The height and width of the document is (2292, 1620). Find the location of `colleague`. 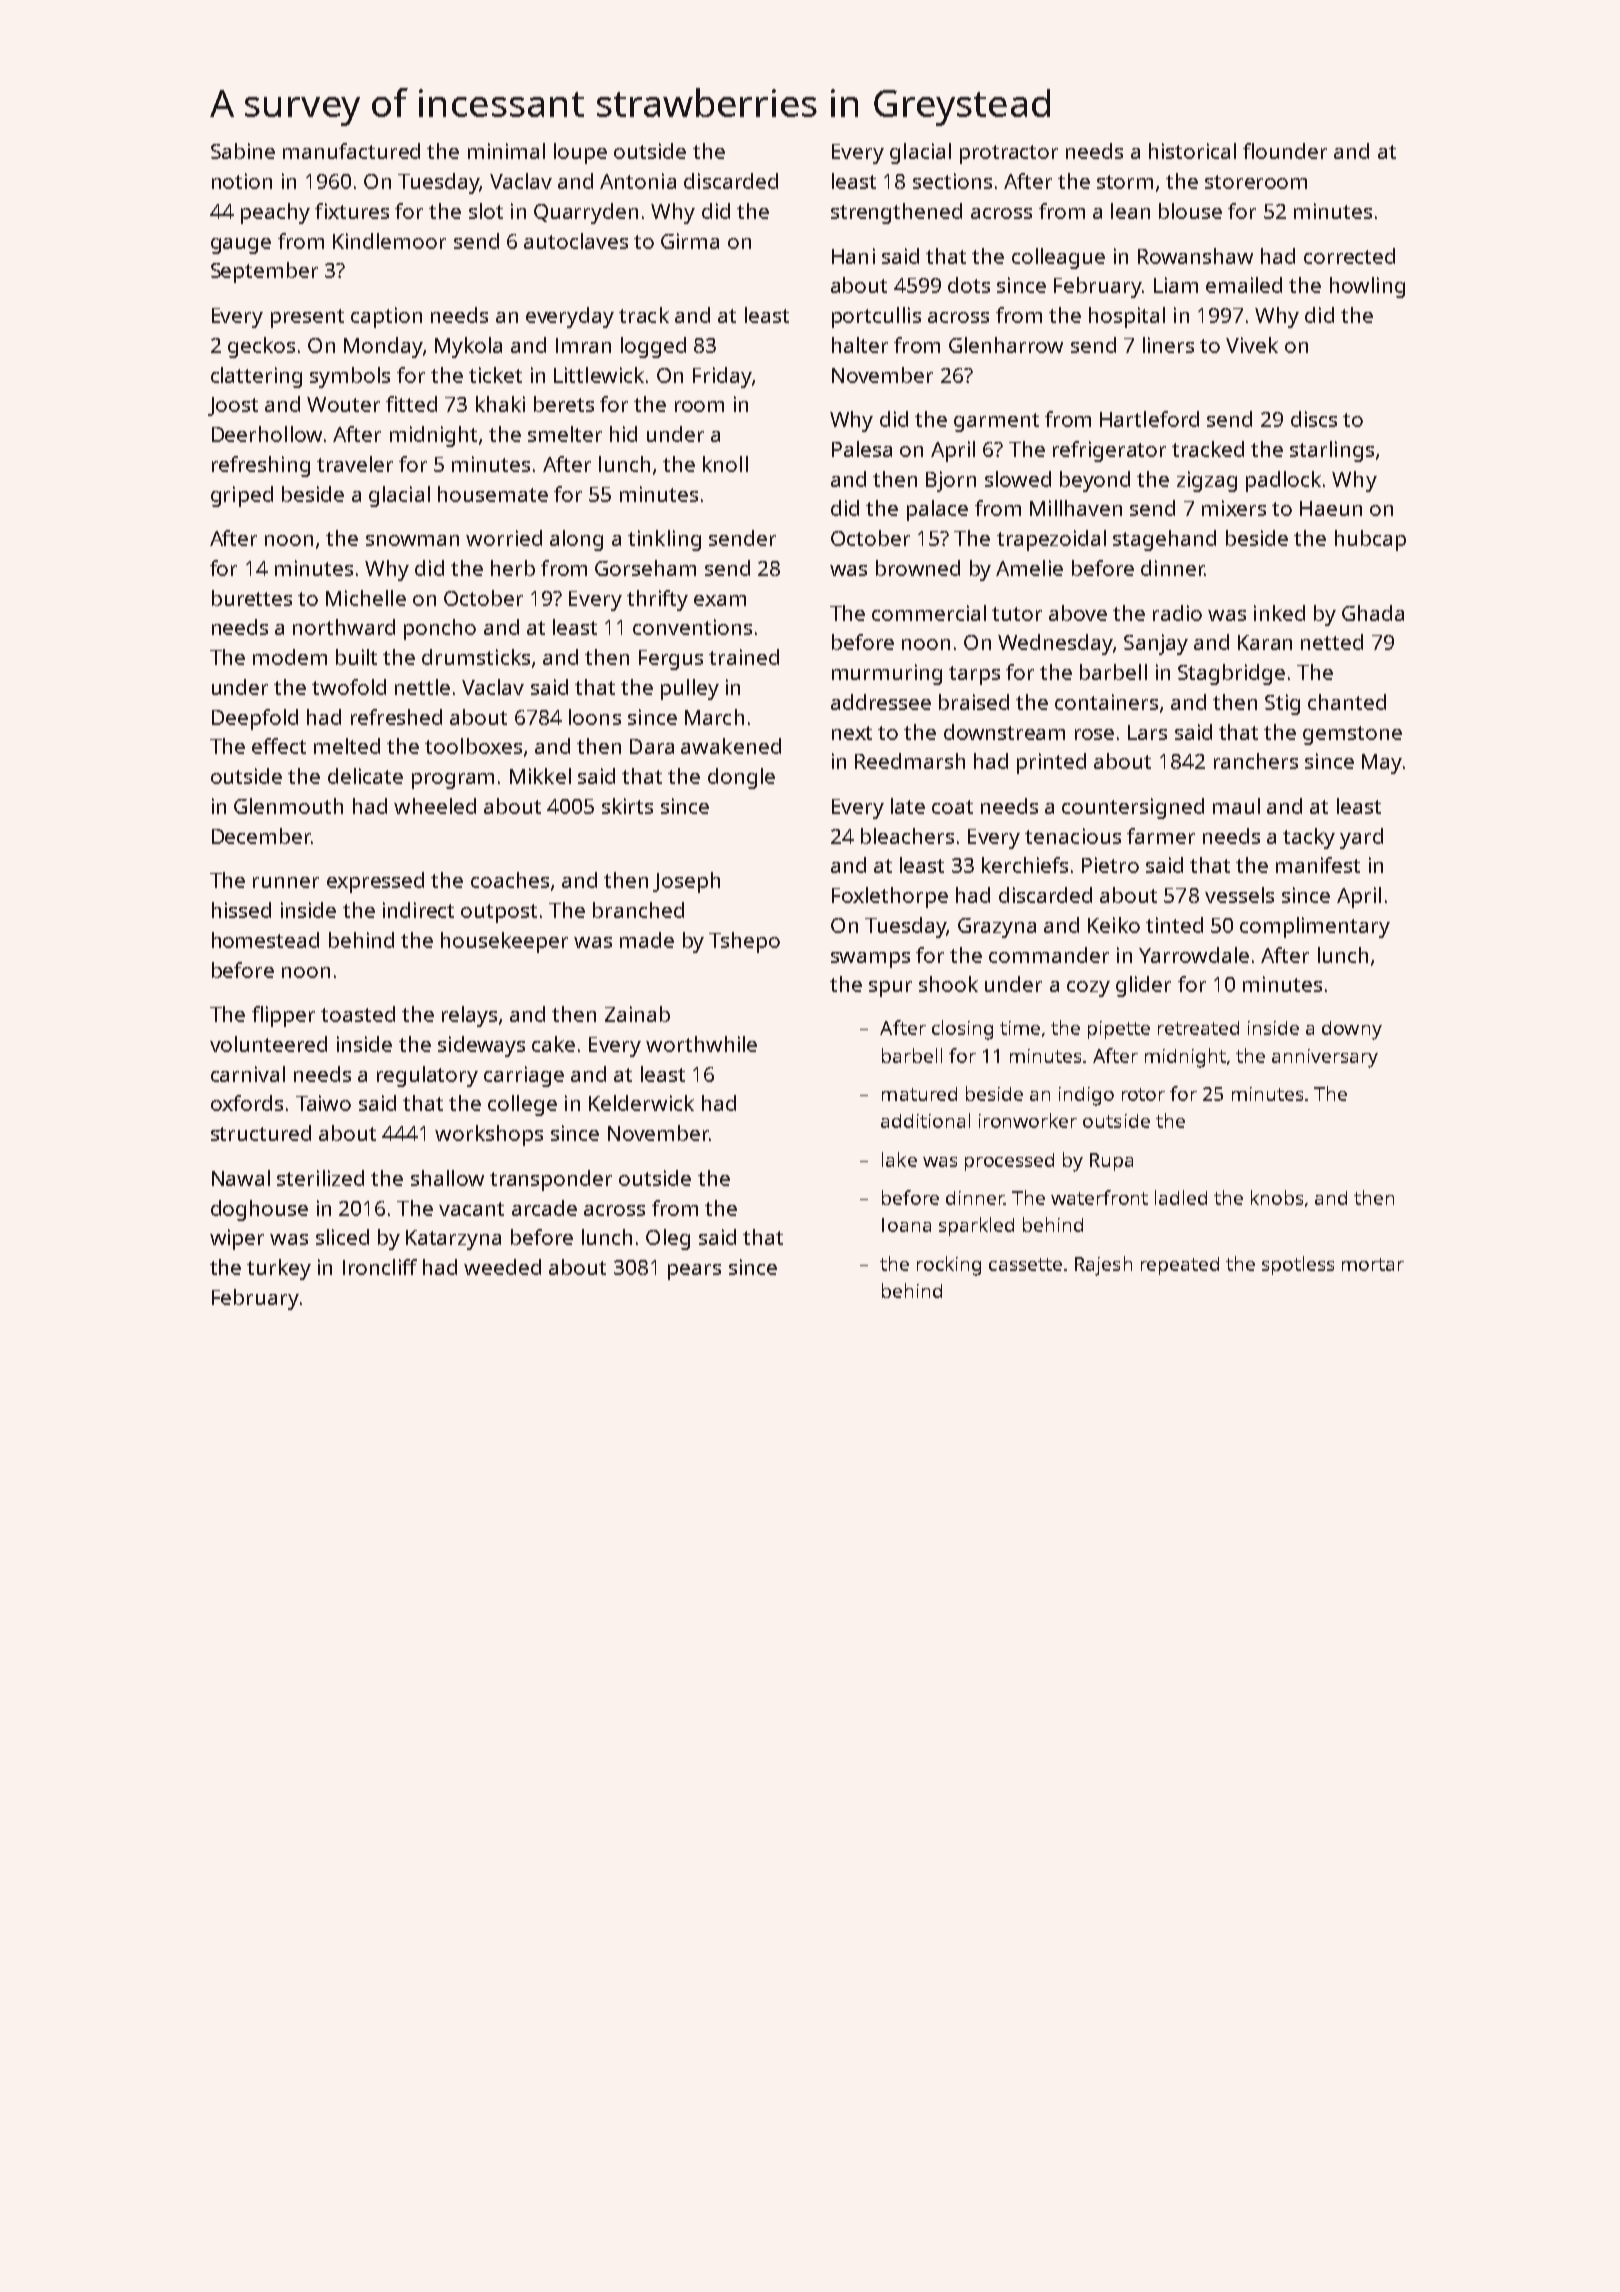

colleague is located at coordinates (1058, 258).
